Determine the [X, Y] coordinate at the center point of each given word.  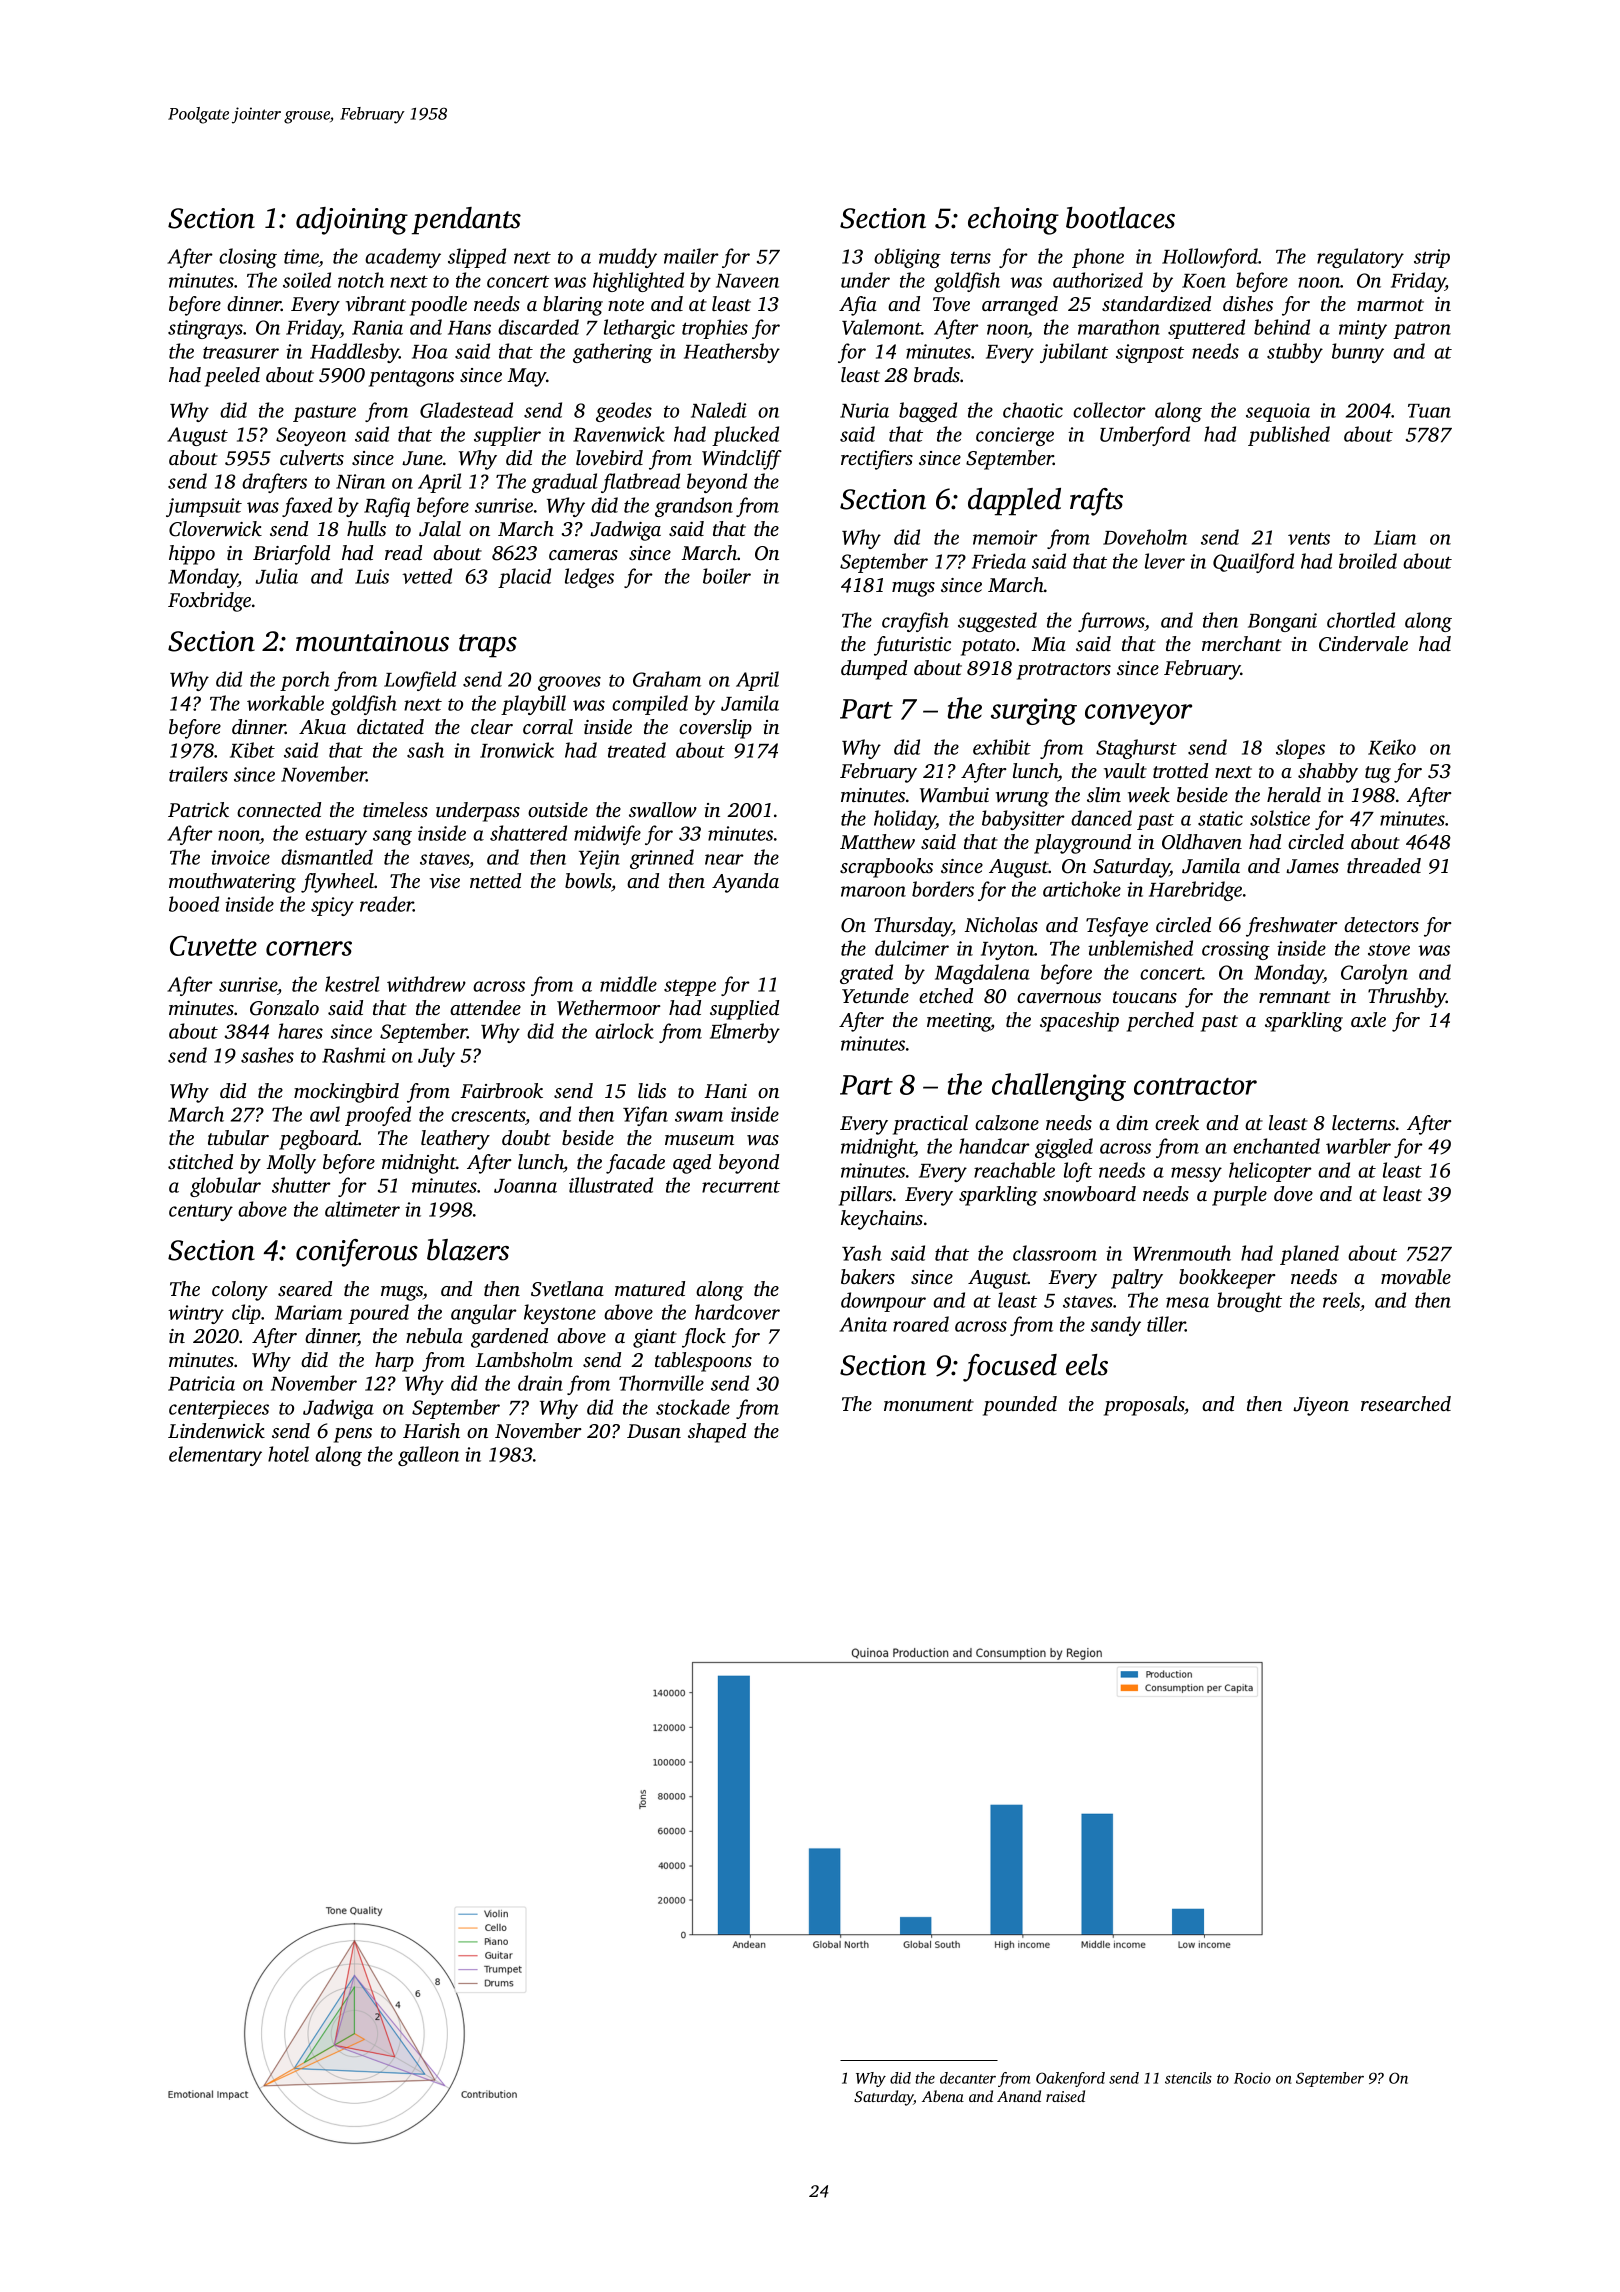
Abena [943, 2096]
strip [1432, 258]
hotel [288, 1454]
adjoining [352, 221]
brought [1249, 1302]
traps [488, 646]
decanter [968, 2078]
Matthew [877, 841]
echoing [1013, 221]
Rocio [1252, 2078]
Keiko [1392, 747]
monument [929, 1405]
